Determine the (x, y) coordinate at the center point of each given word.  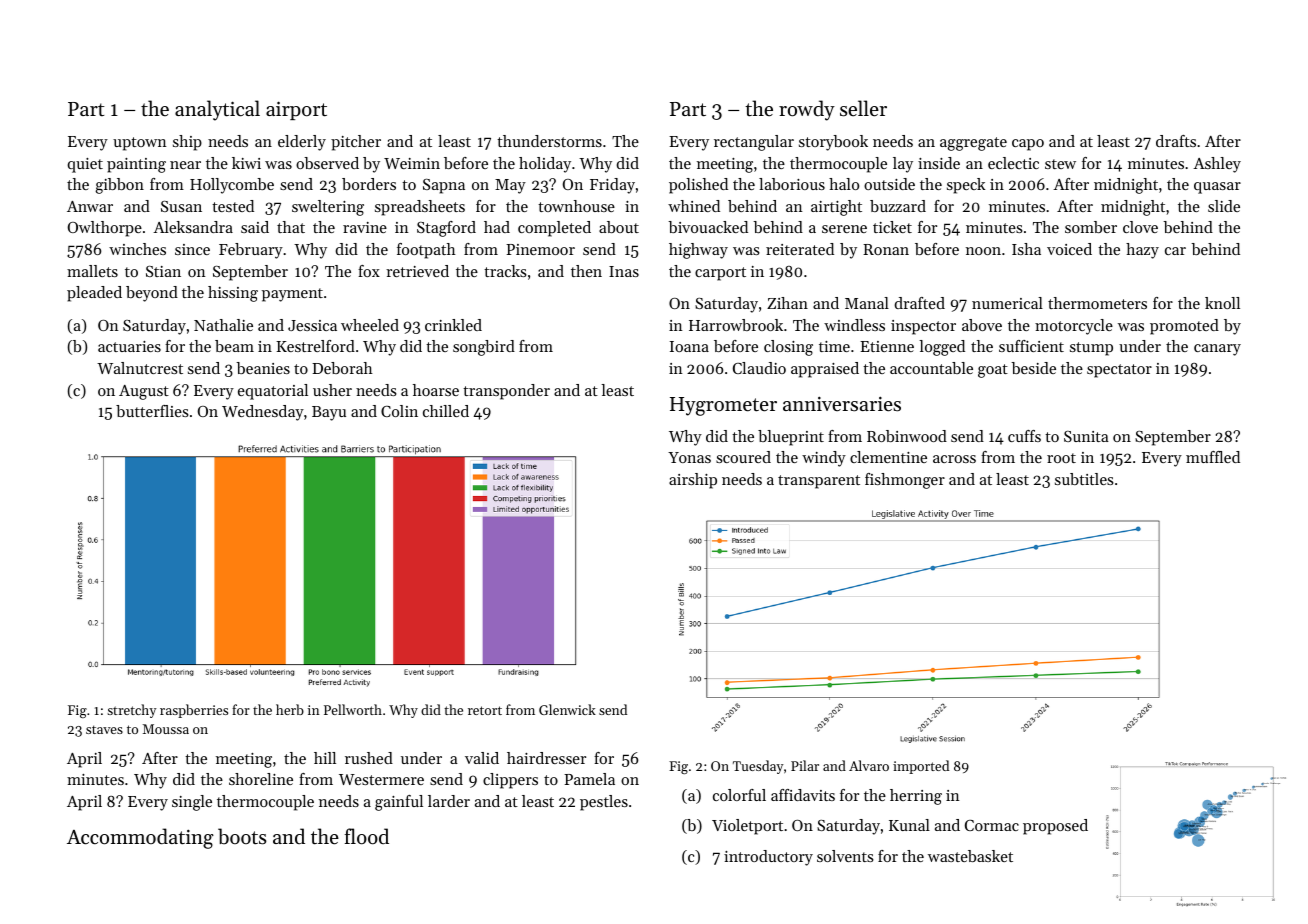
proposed (1055, 827)
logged (942, 348)
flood (366, 836)
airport (296, 110)
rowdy (807, 110)
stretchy (132, 711)
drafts (1176, 141)
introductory (768, 858)
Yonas (689, 457)
